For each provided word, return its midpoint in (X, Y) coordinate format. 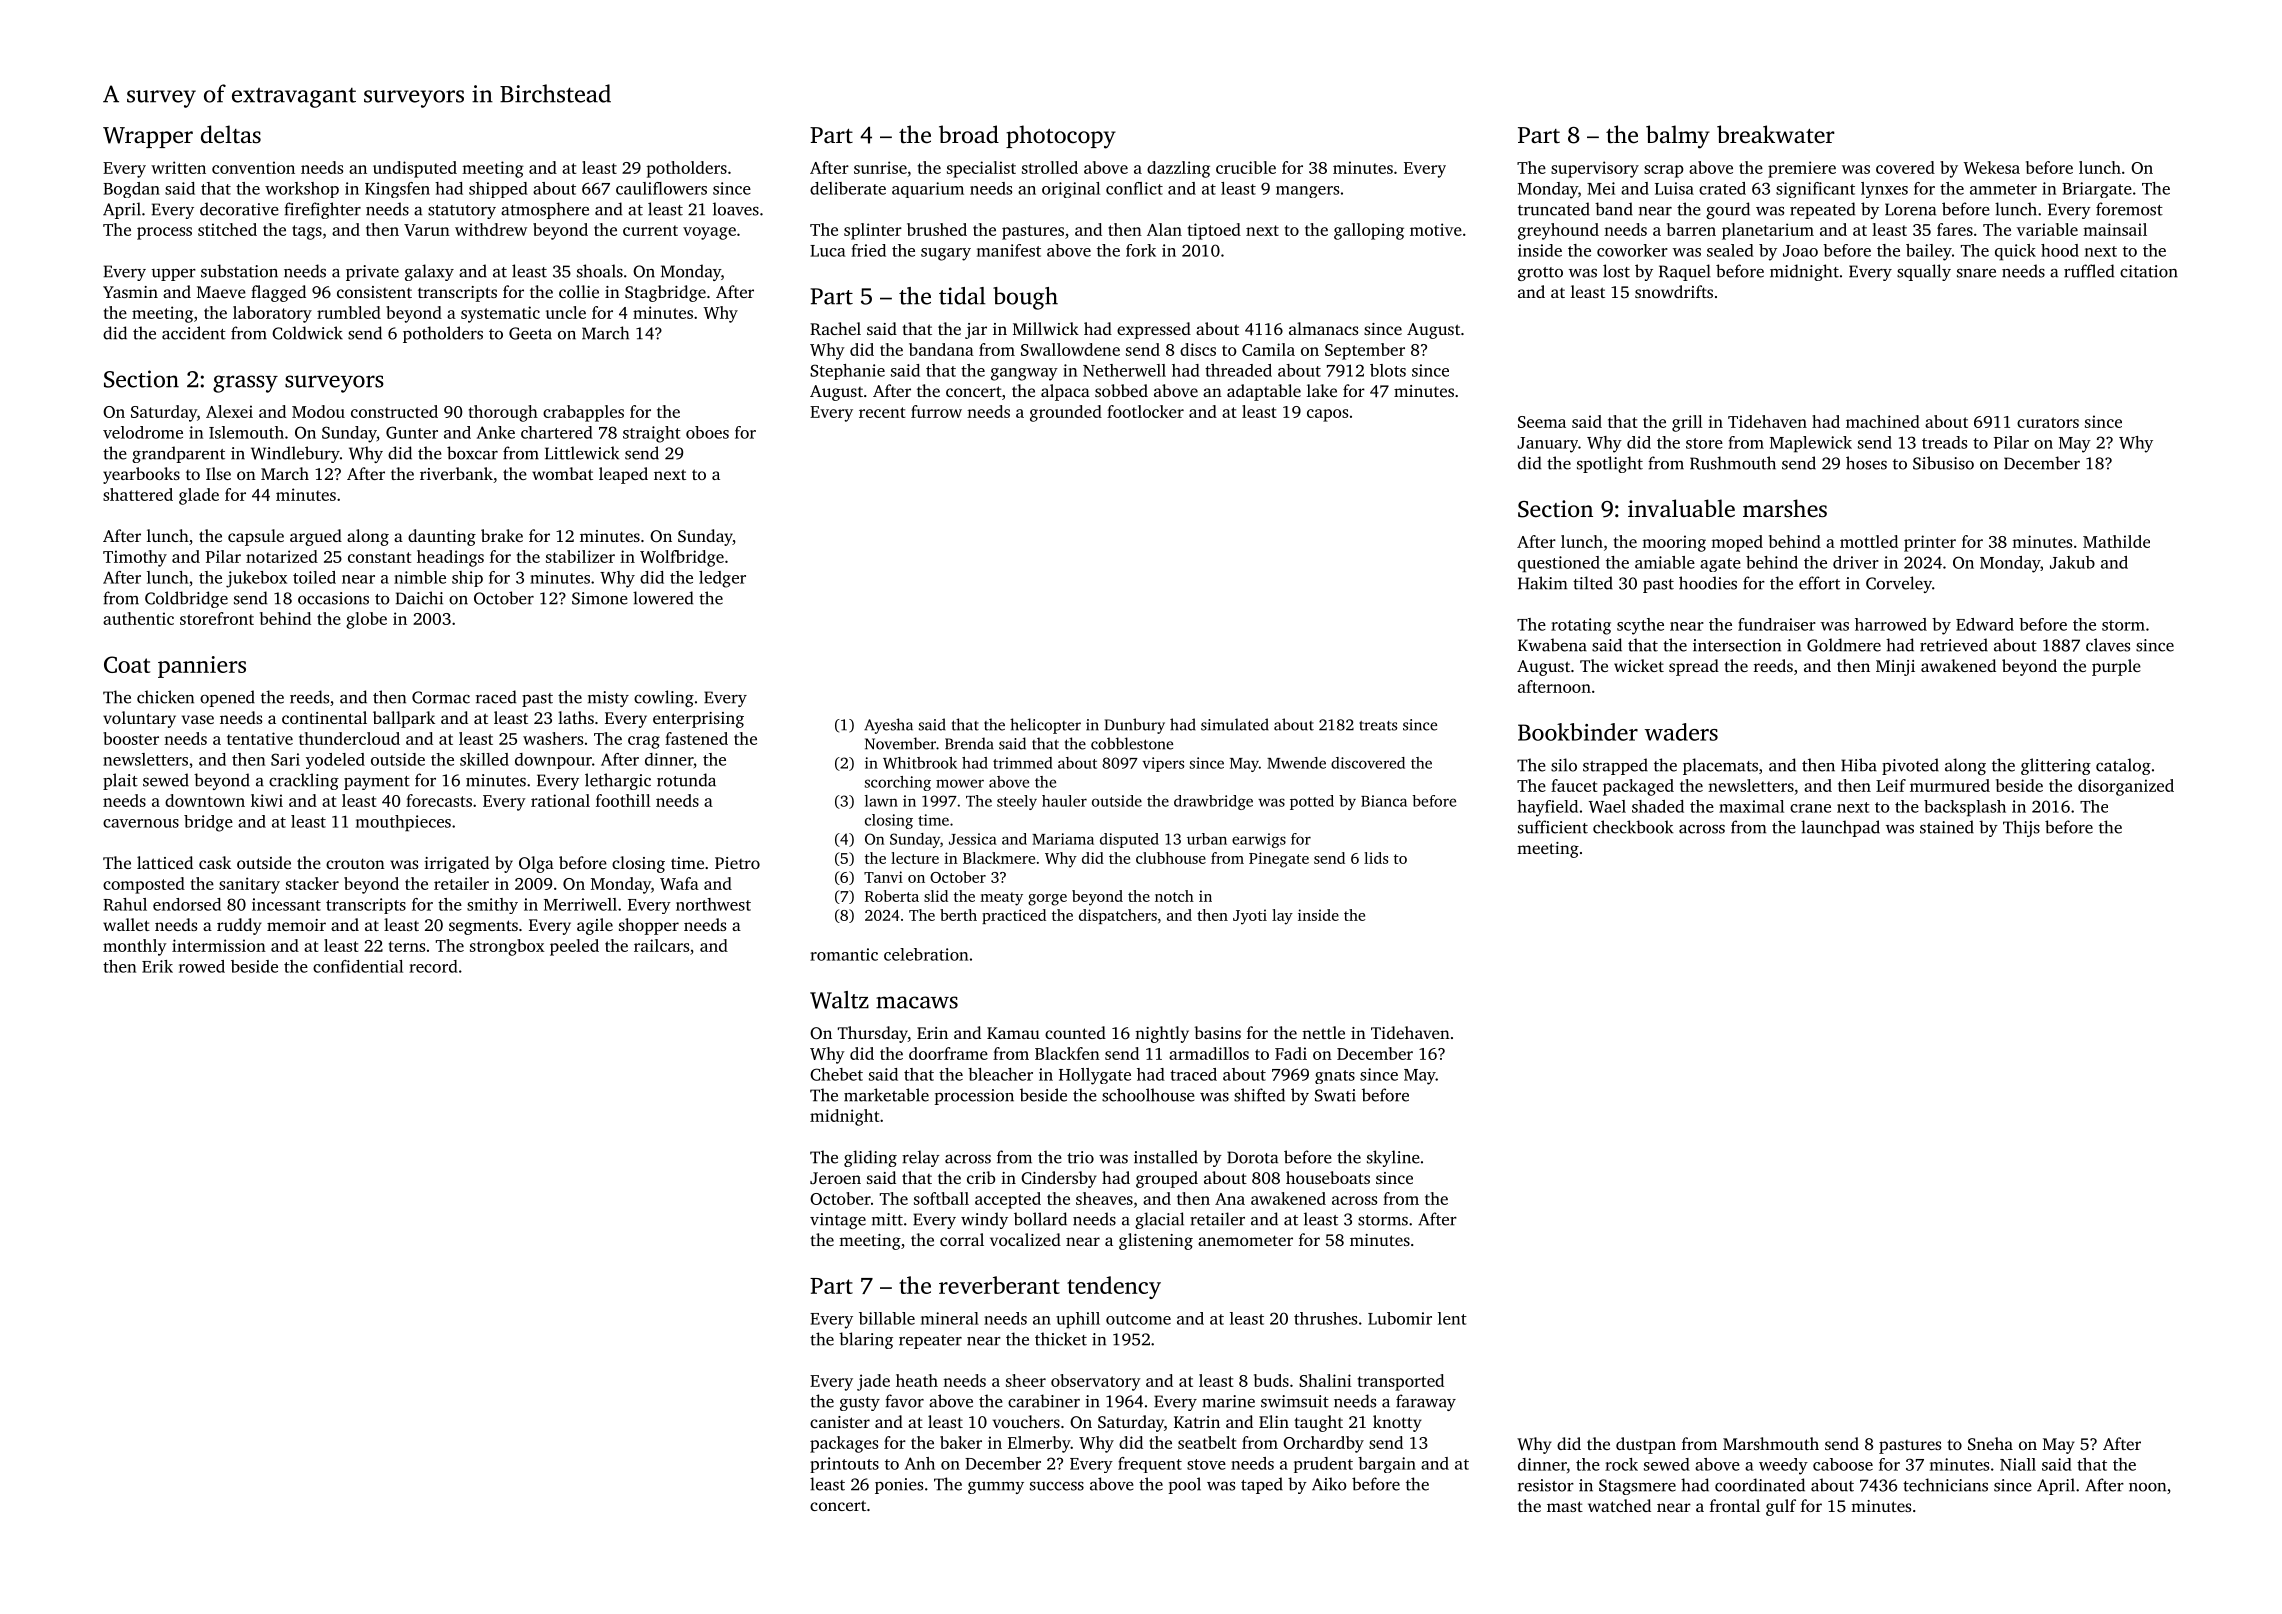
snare (1976, 273)
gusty (860, 1404)
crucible (1246, 167)
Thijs (2021, 828)
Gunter (412, 432)
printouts (844, 1465)
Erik (157, 966)
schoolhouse (1148, 1095)
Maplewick (1811, 444)
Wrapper (148, 137)
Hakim (1542, 583)
